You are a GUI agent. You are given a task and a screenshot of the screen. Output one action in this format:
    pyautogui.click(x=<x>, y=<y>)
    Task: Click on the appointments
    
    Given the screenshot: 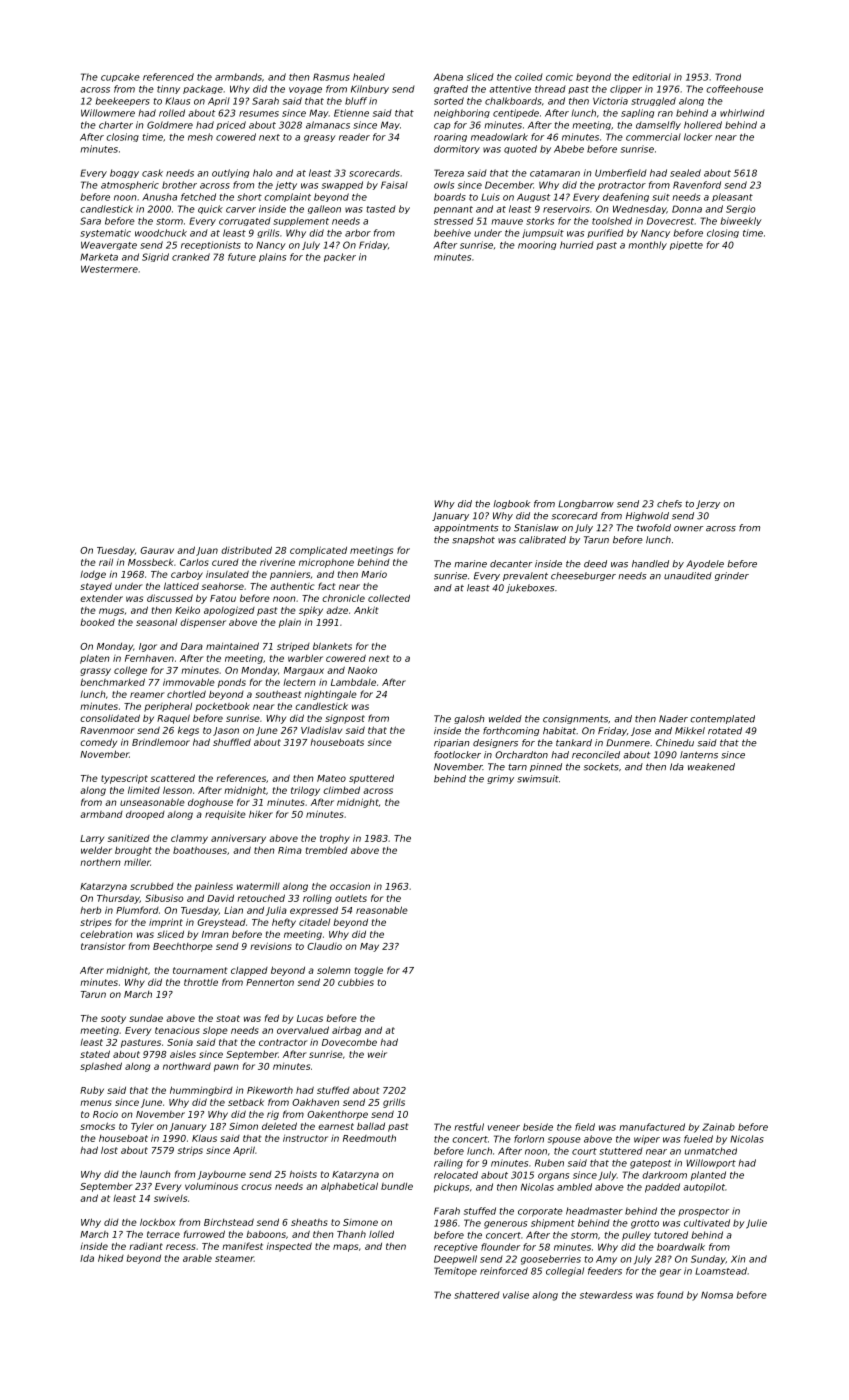 What is the action you would take?
    pyautogui.click(x=466, y=528)
